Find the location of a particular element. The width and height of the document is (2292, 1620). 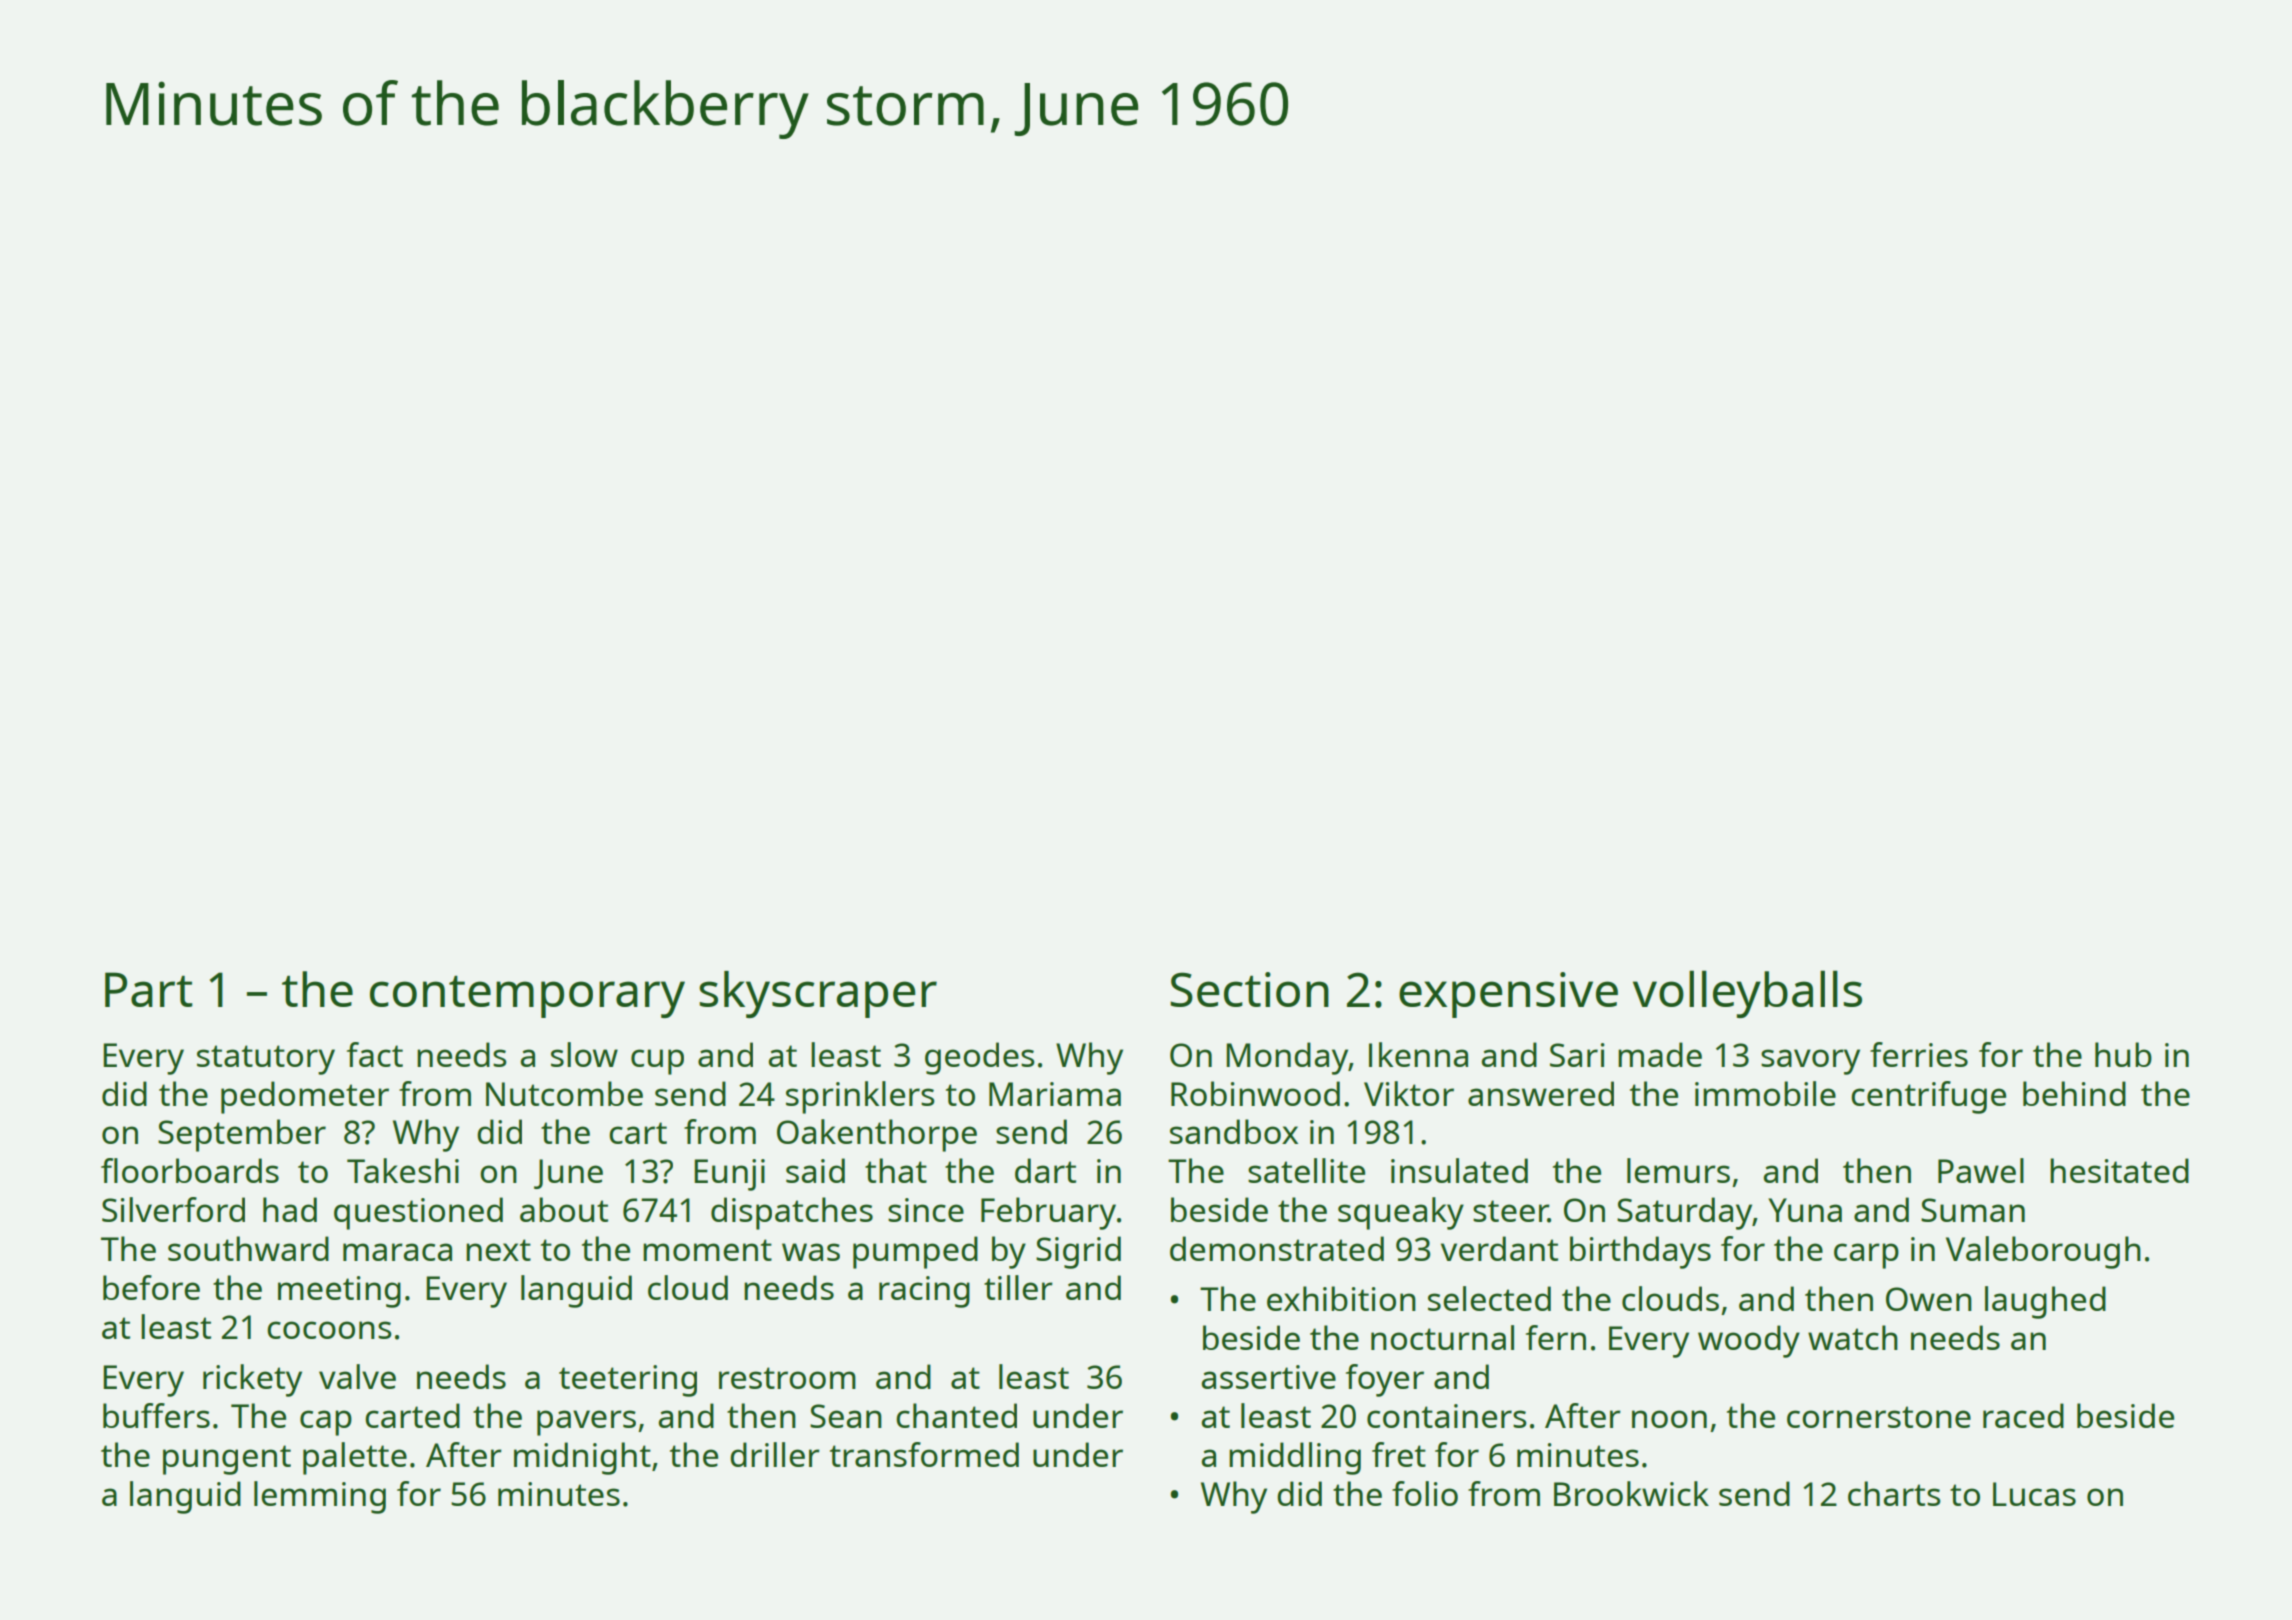

folio is located at coordinates (1425, 1493).
